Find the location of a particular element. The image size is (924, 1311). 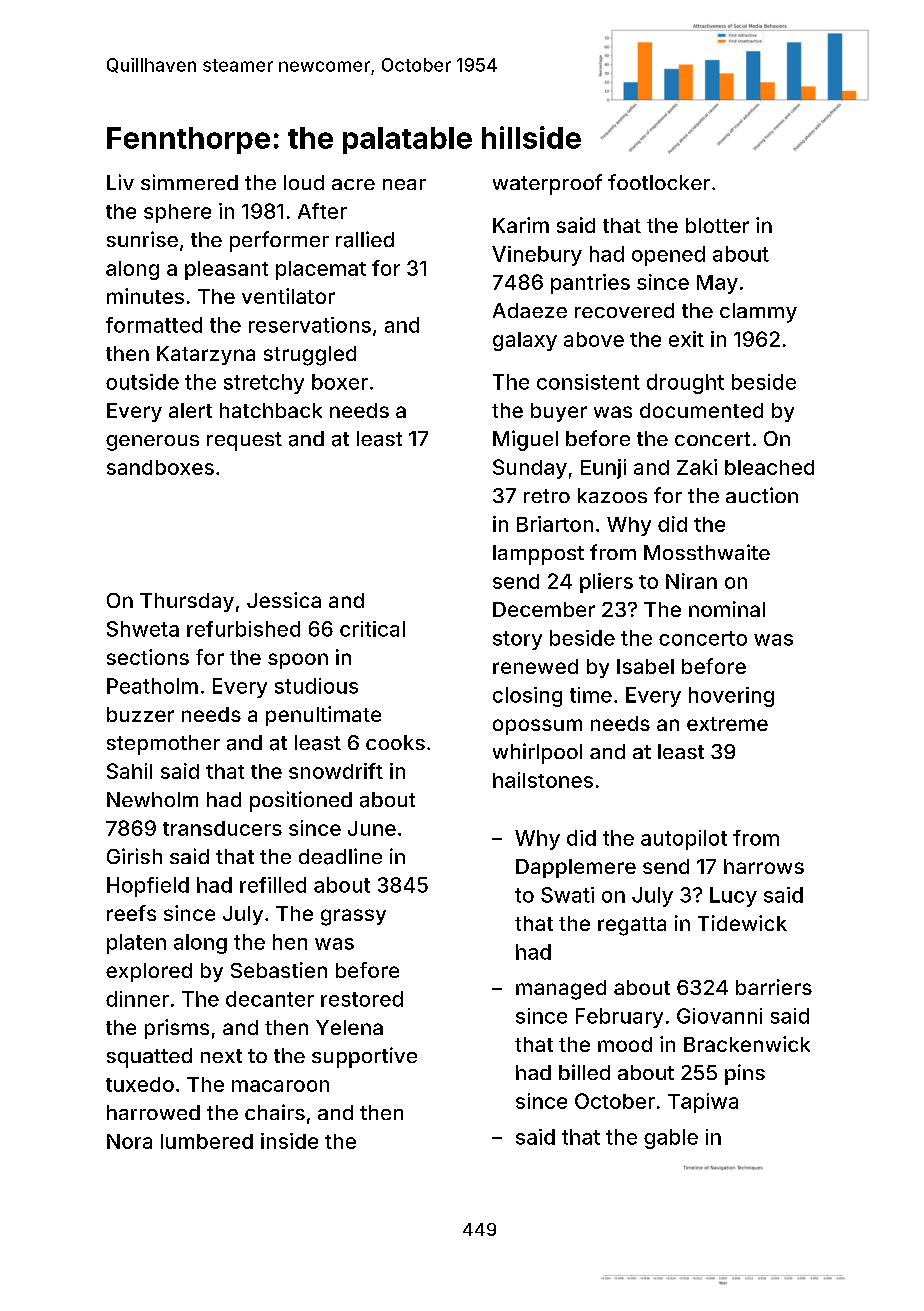

Mossthwaite is located at coordinates (707, 552).
